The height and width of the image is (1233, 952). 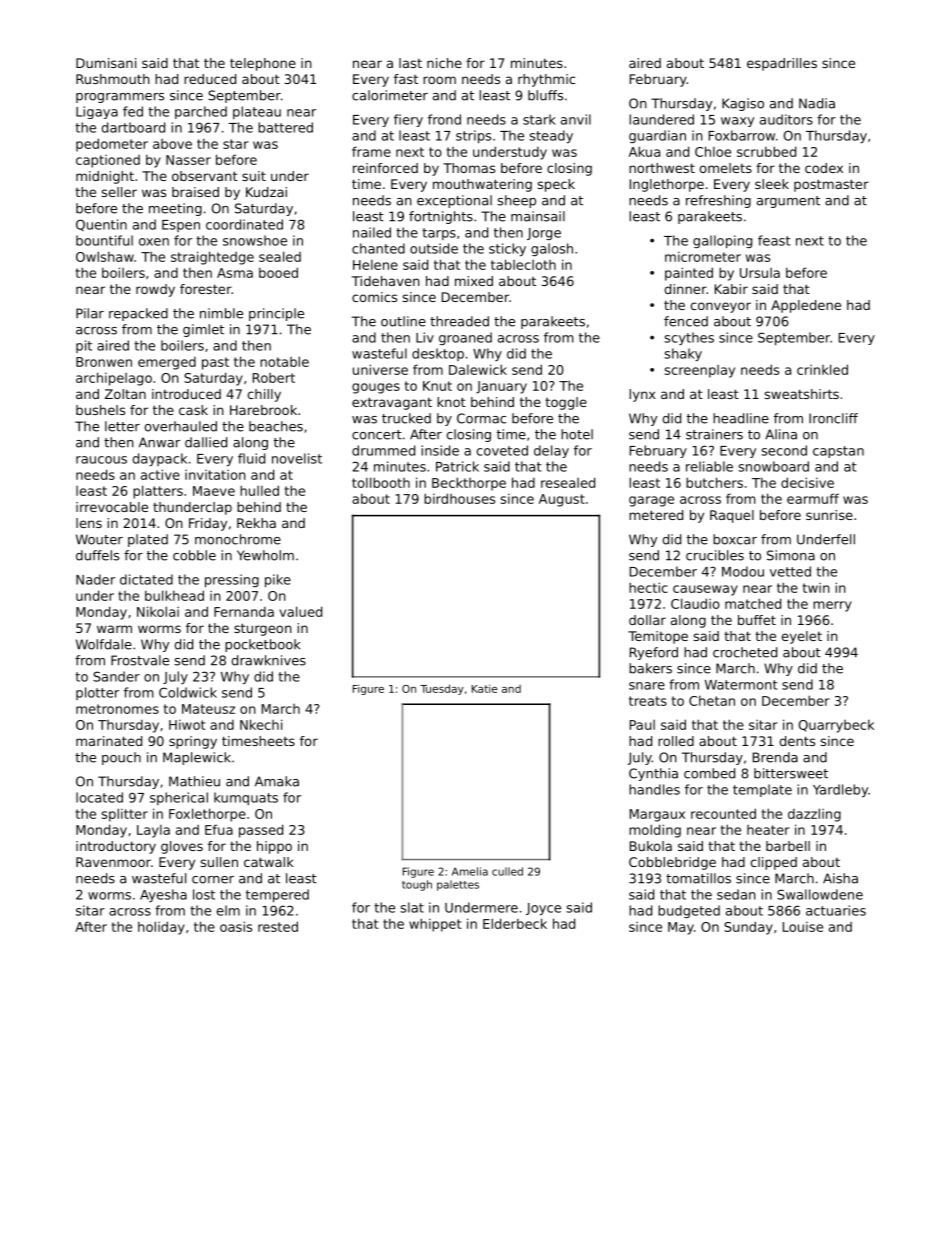 What do you see at coordinates (700, 371) in the image?
I see `screenplay` at bounding box center [700, 371].
